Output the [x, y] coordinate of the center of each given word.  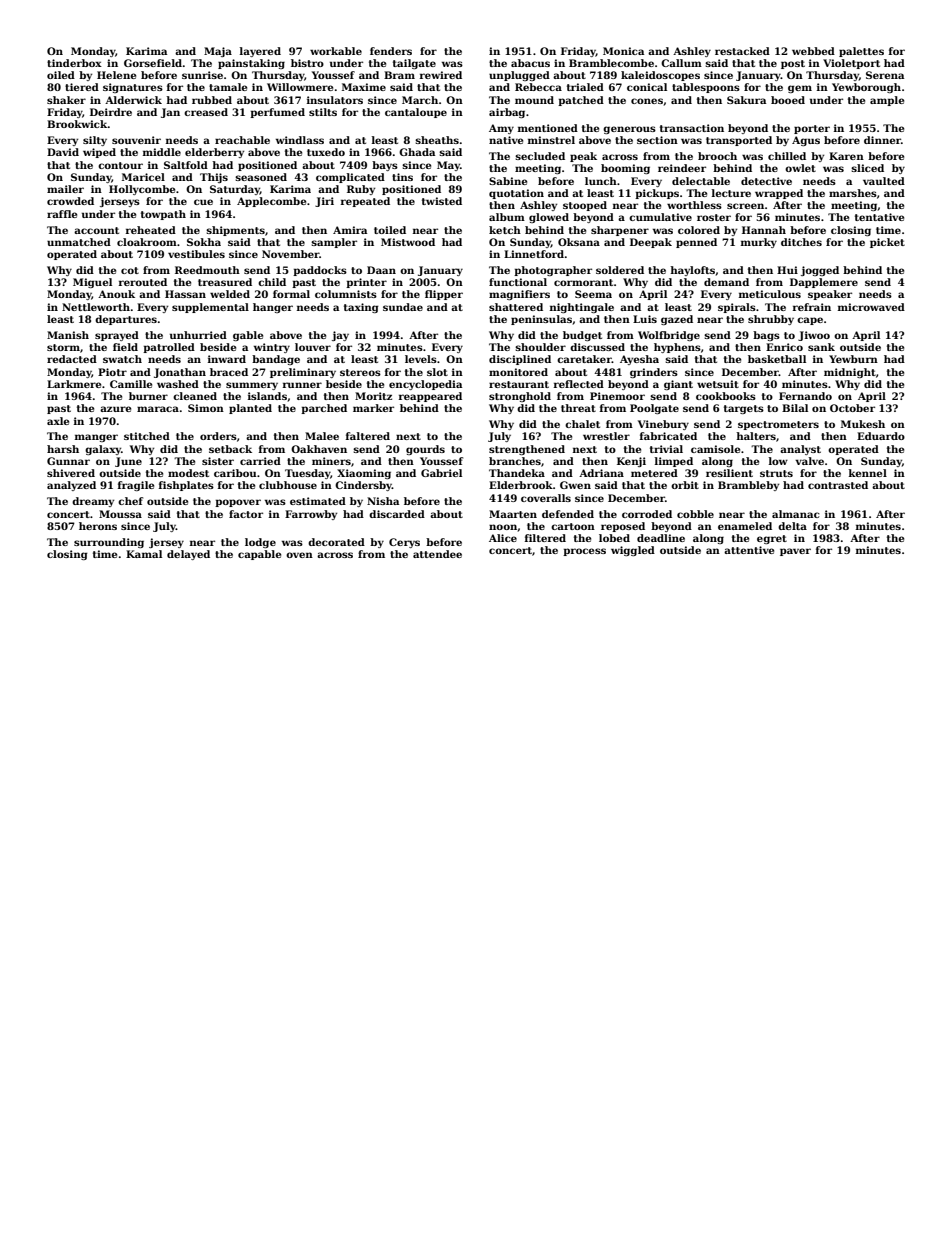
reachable [242, 140]
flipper [444, 295]
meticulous [770, 294]
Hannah [764, 230]
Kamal [144, 554]
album [507, 217]
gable [248, 336]
